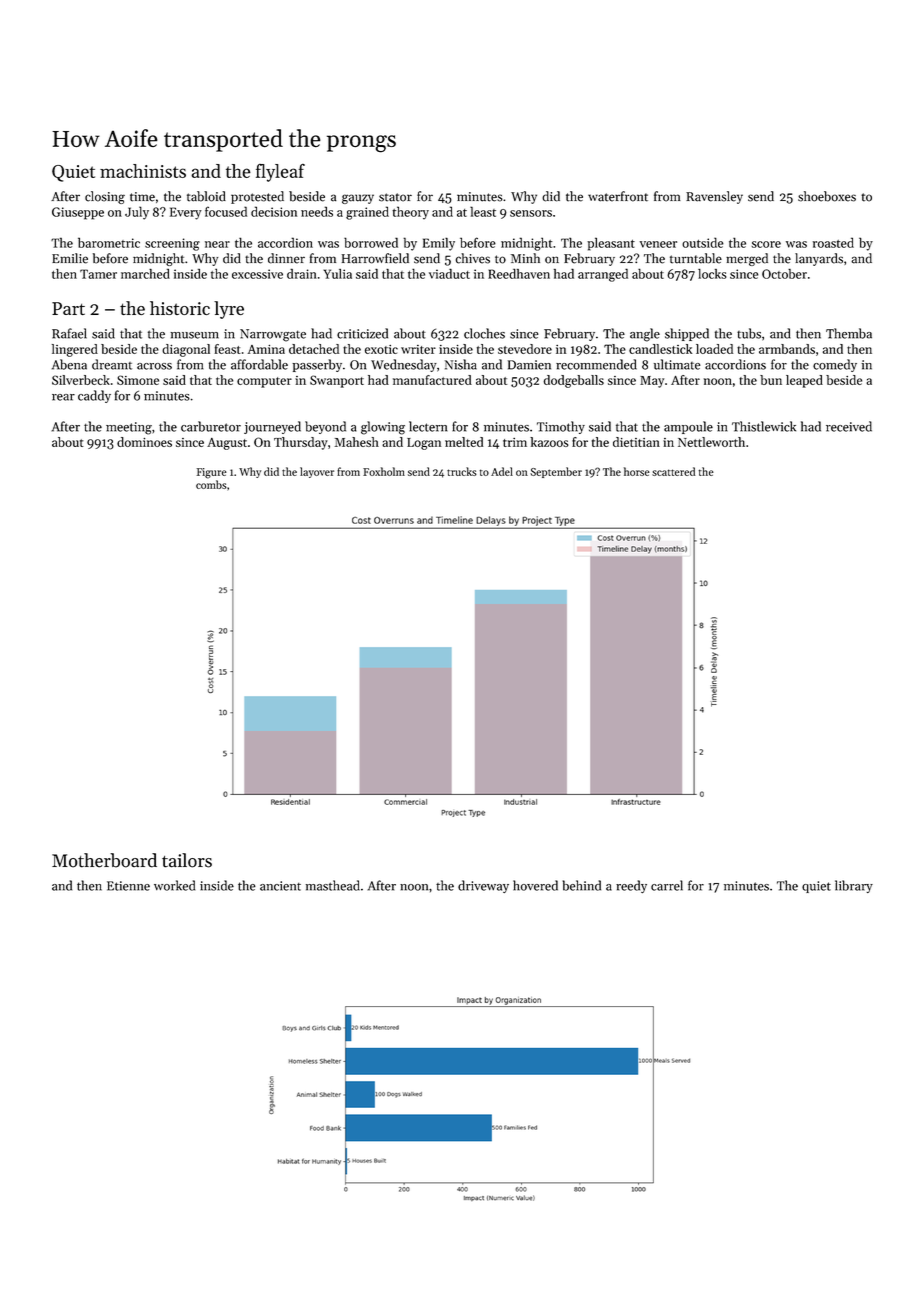 Image resolution: width=924 pixels, height=1308 pixels. What do you see at coordinates (211, 484) in the page?
I see `combs` at bounding box center [211, 484].
